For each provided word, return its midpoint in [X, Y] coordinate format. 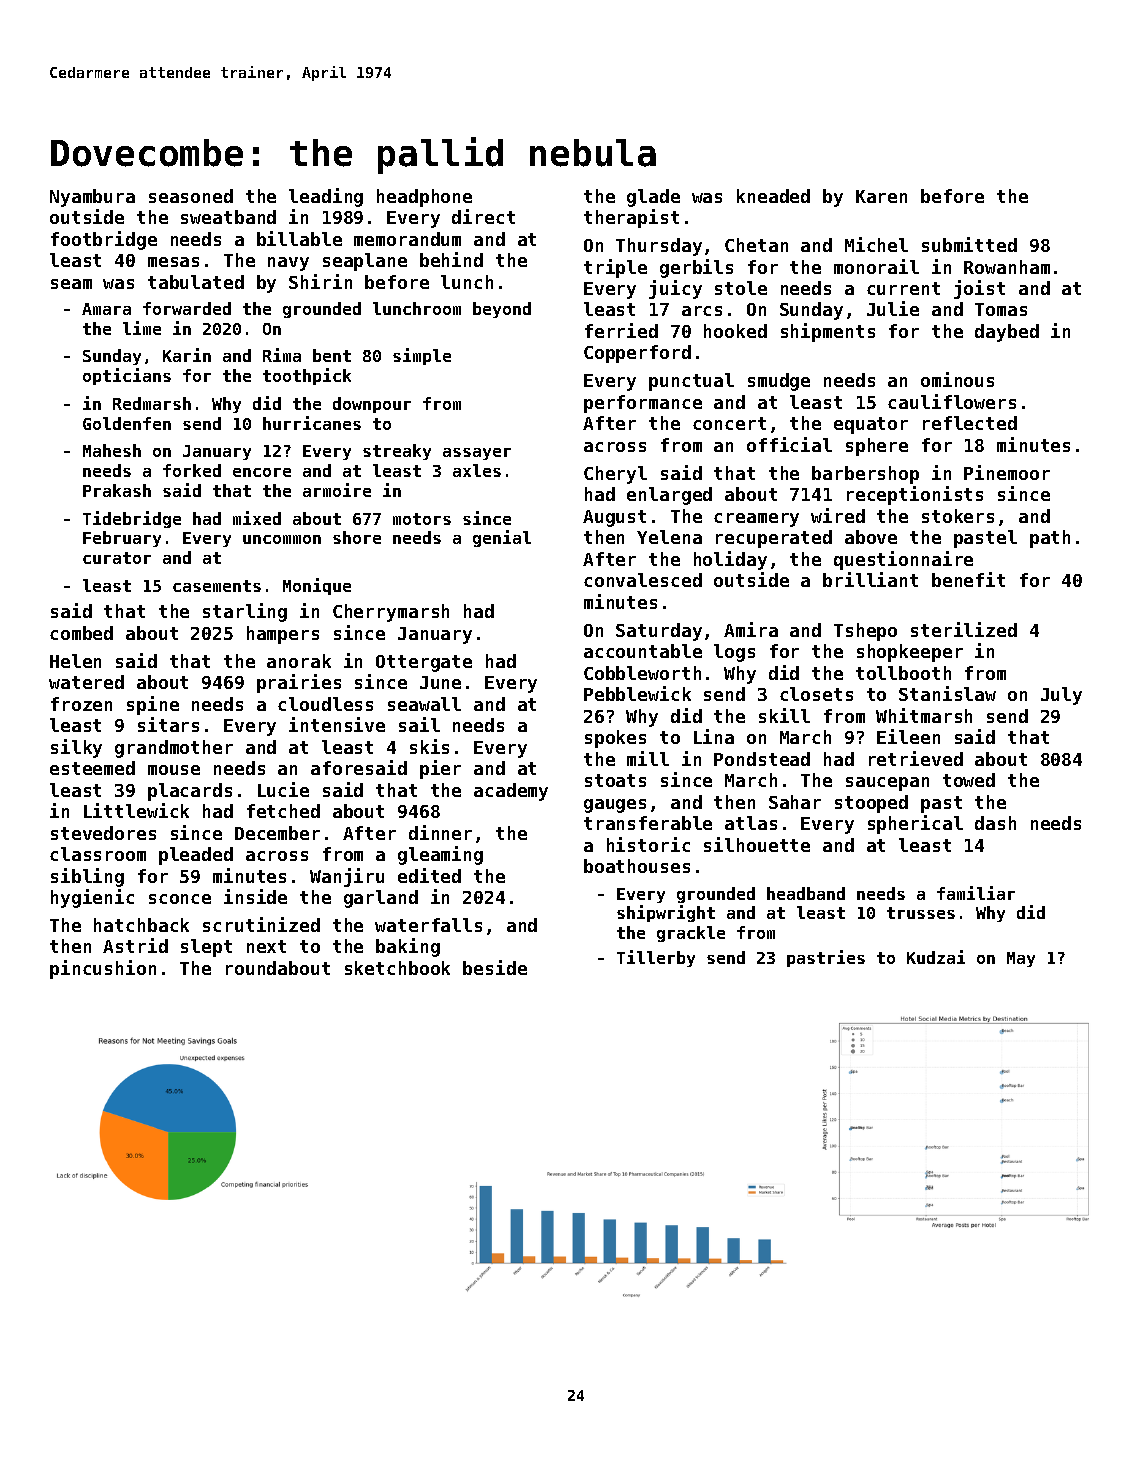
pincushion [103, 969]
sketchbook [397, 968]
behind [451, 259]
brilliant [870, 579]
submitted [969, 244]
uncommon [282, 539]
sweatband [228, 217]
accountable [643, 651]
